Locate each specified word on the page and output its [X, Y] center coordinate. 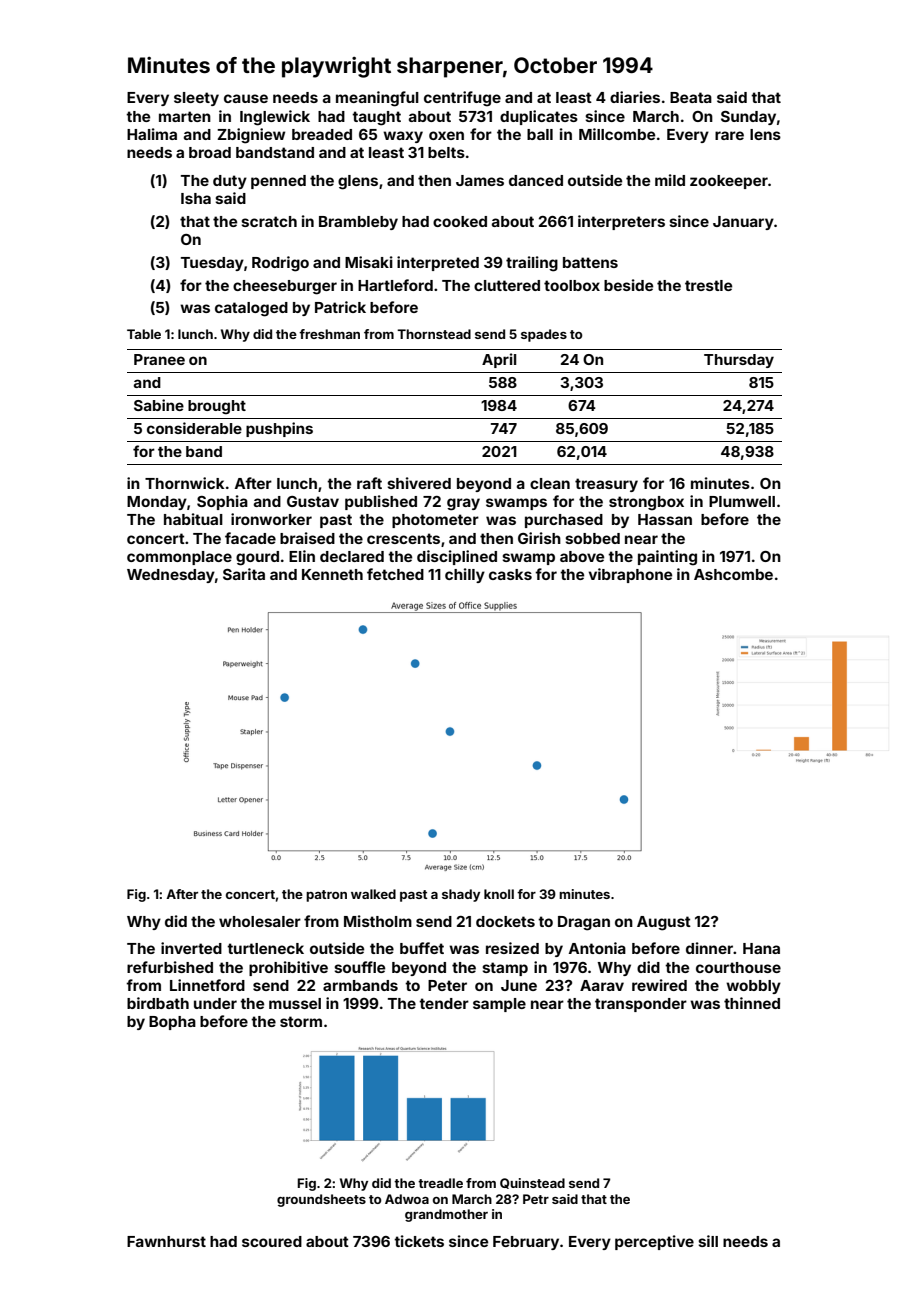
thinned [752, 1003]
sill [708, 1241]
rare [729, 135]
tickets [419, 1241]
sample [499, 1005]
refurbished [170, 967]
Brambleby [358, 223]
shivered [419, 483]
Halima [152, 134]
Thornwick [184, 483]
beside [628, 285]
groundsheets [321, 1200]
